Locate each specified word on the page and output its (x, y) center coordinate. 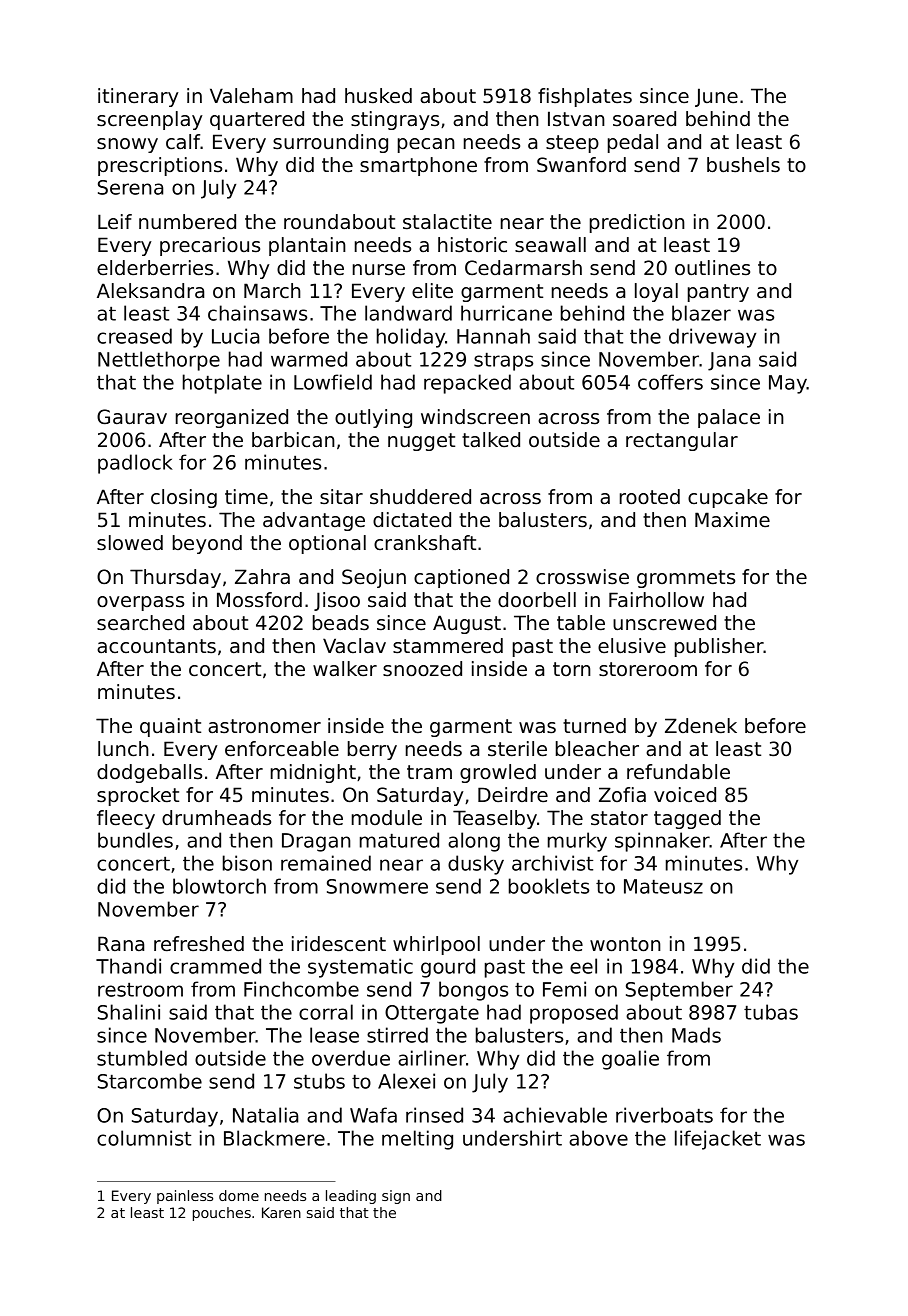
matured (399, 840)
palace (729, 418)
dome (239, 1195)
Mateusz (663, 886)
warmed (309, 359)
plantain (307, 246)
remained (326, 863)
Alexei (406, 1081)
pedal (633, 143)
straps (503, 361)
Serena (130, 187)
